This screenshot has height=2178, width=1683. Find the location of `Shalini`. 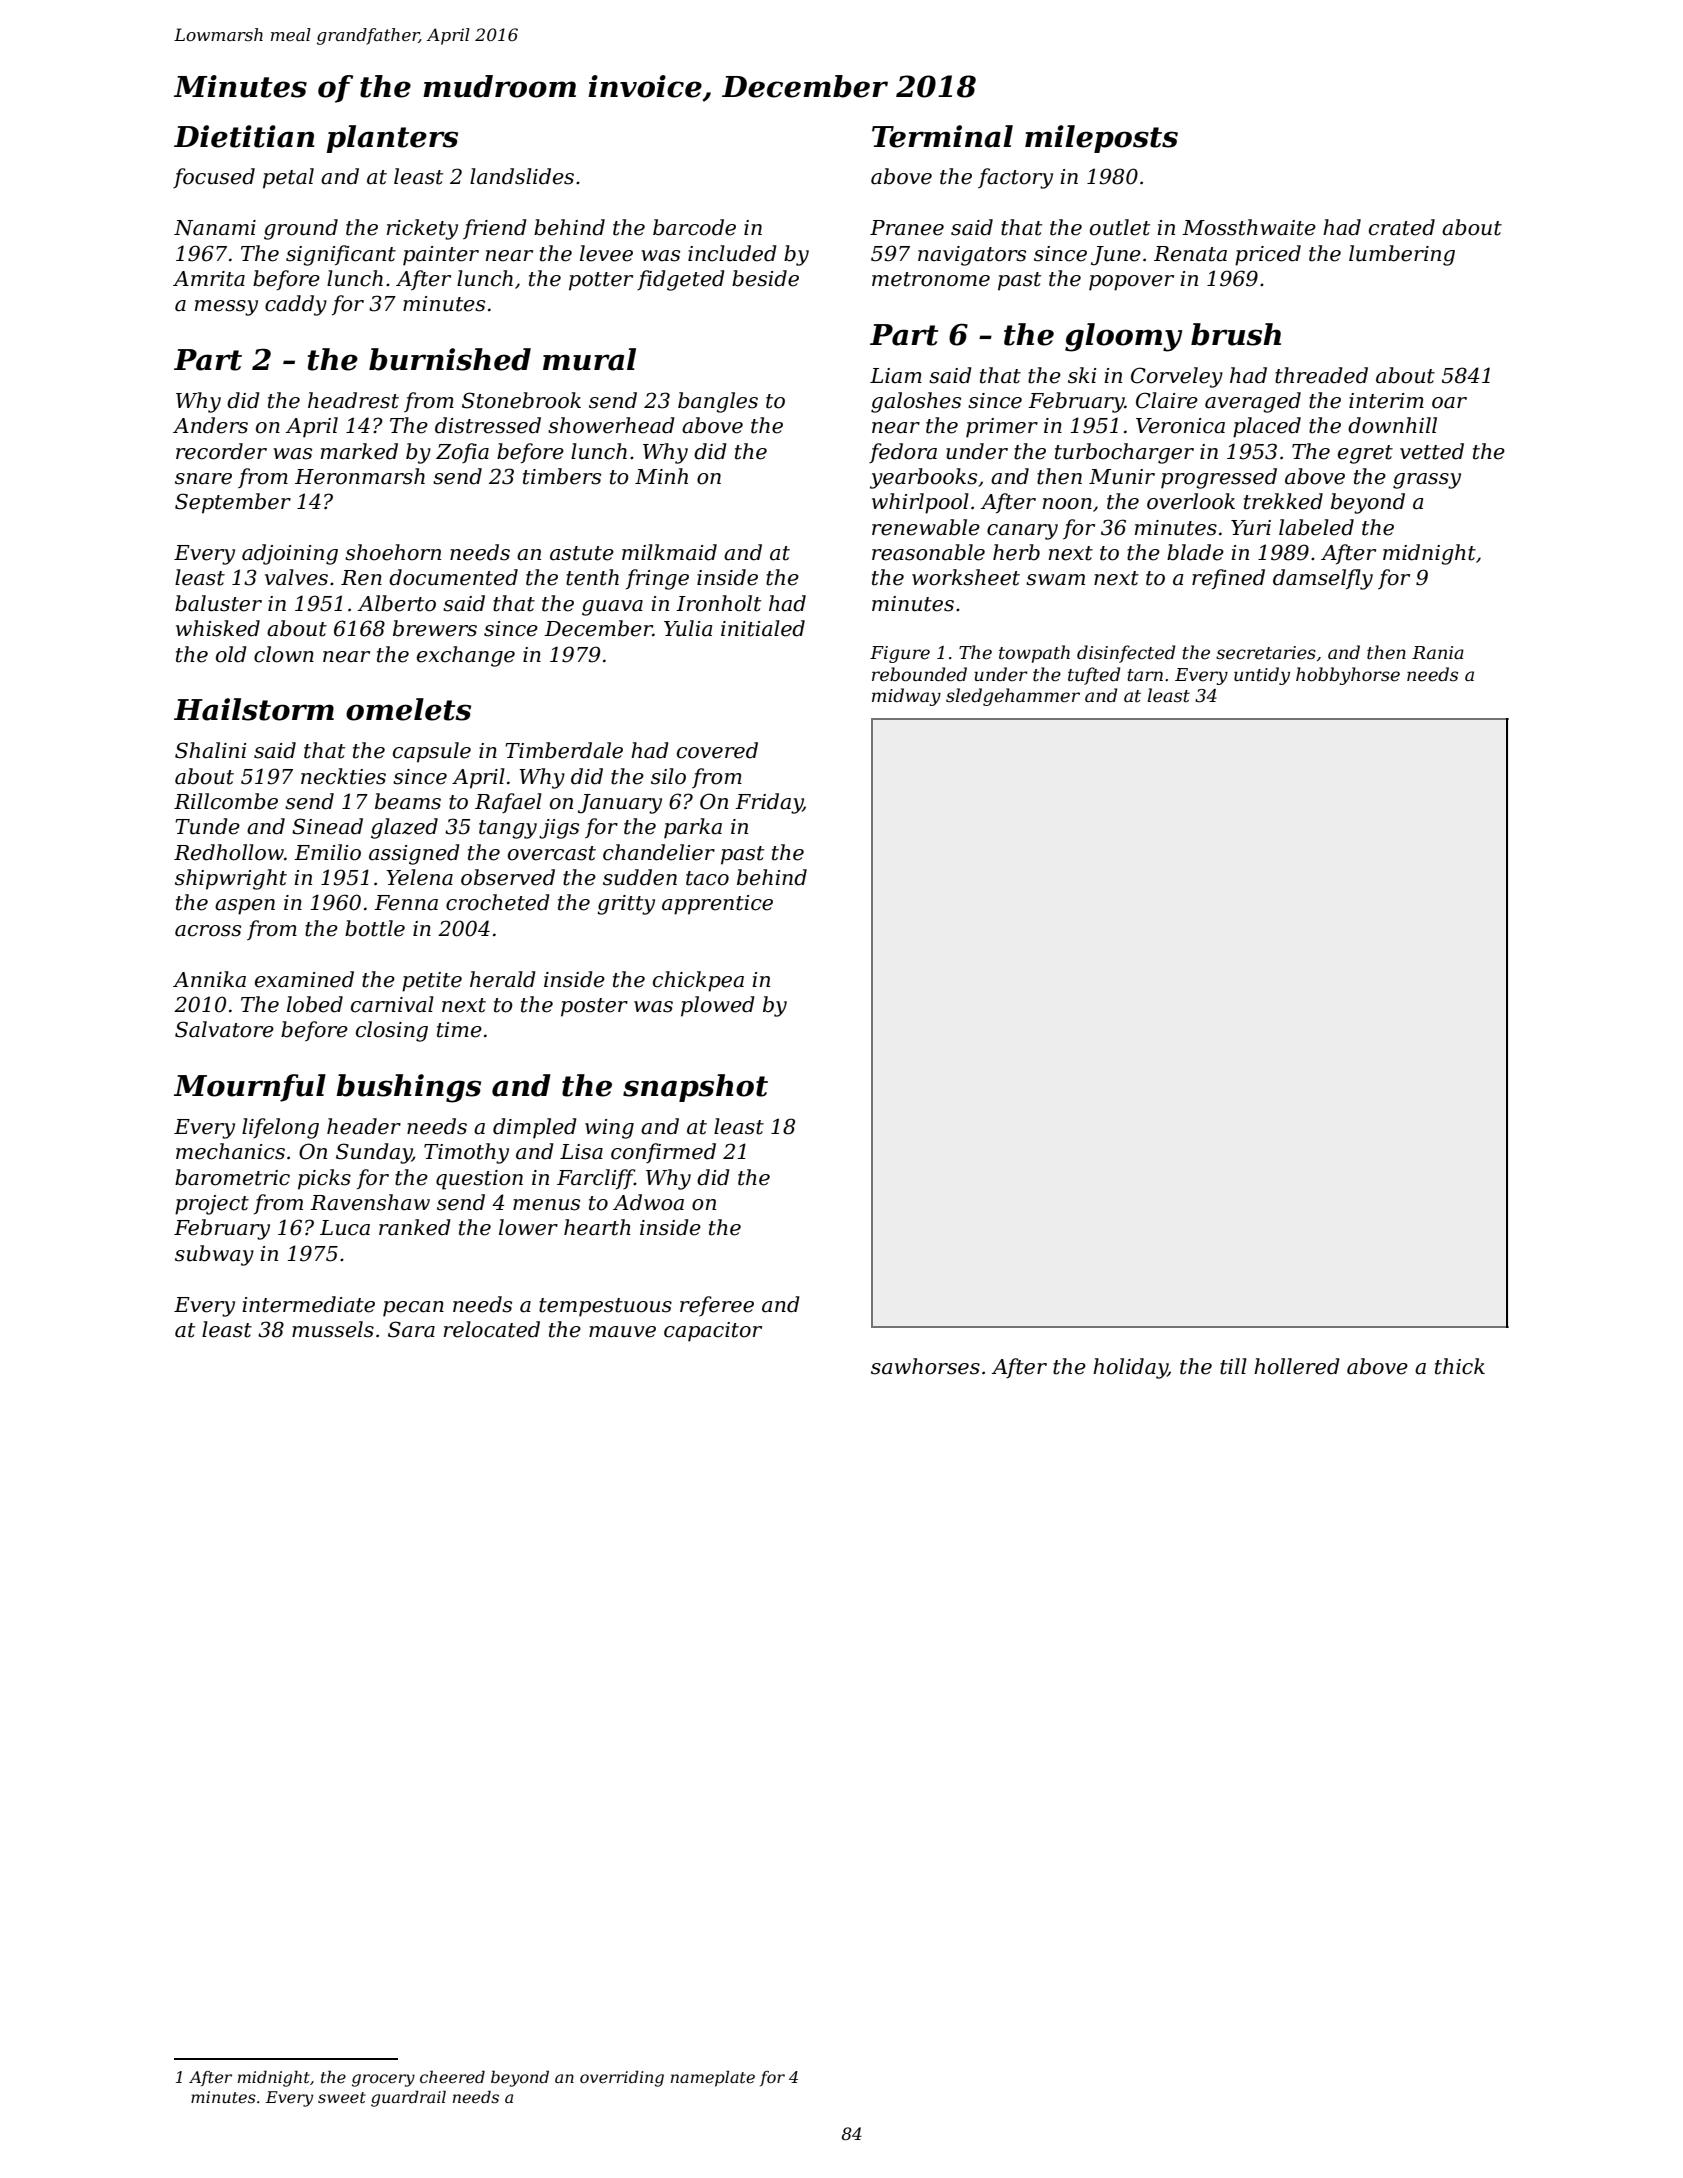

Shalini is located at coordinates (210, 750).
